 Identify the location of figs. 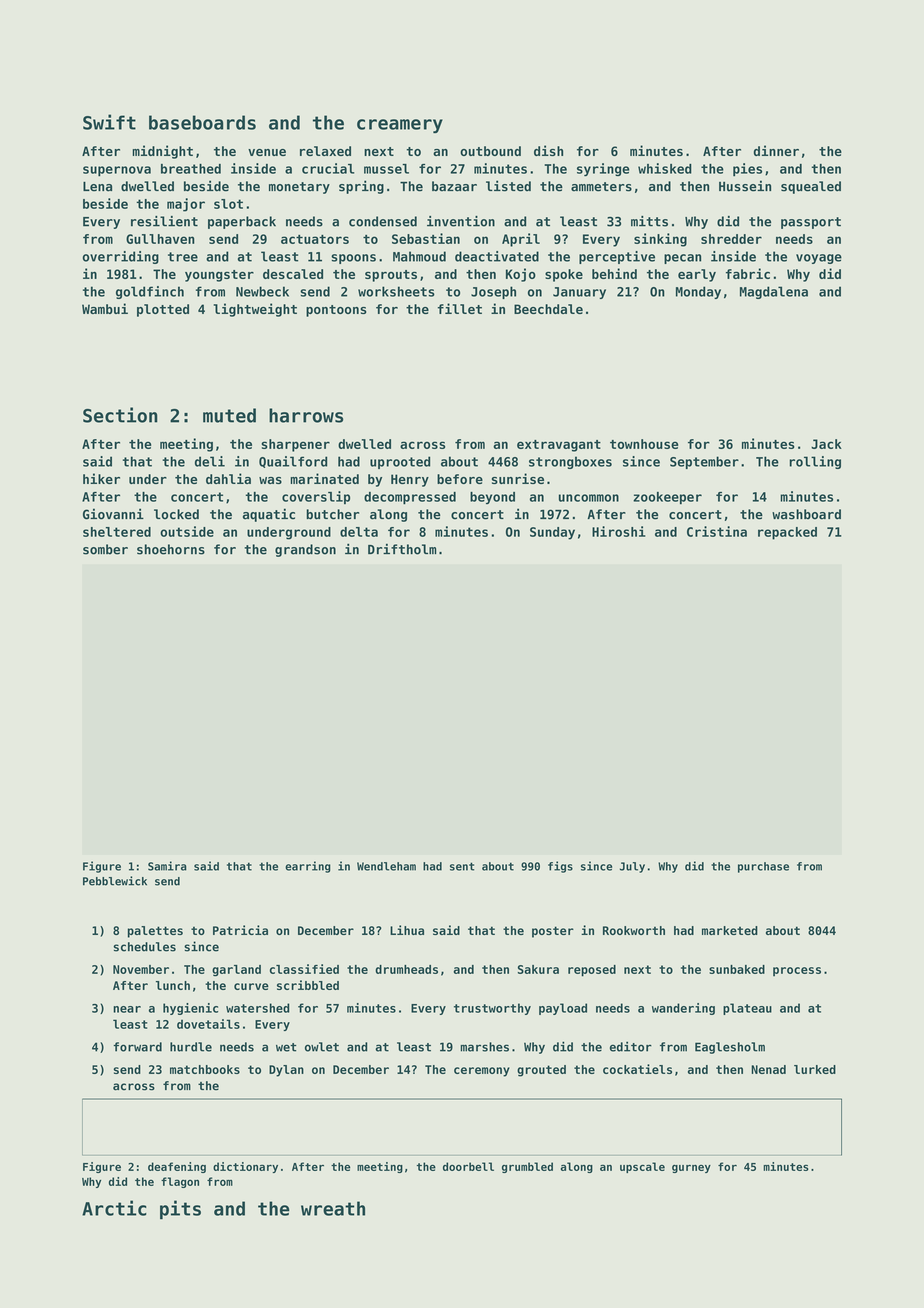
(560, 867).
